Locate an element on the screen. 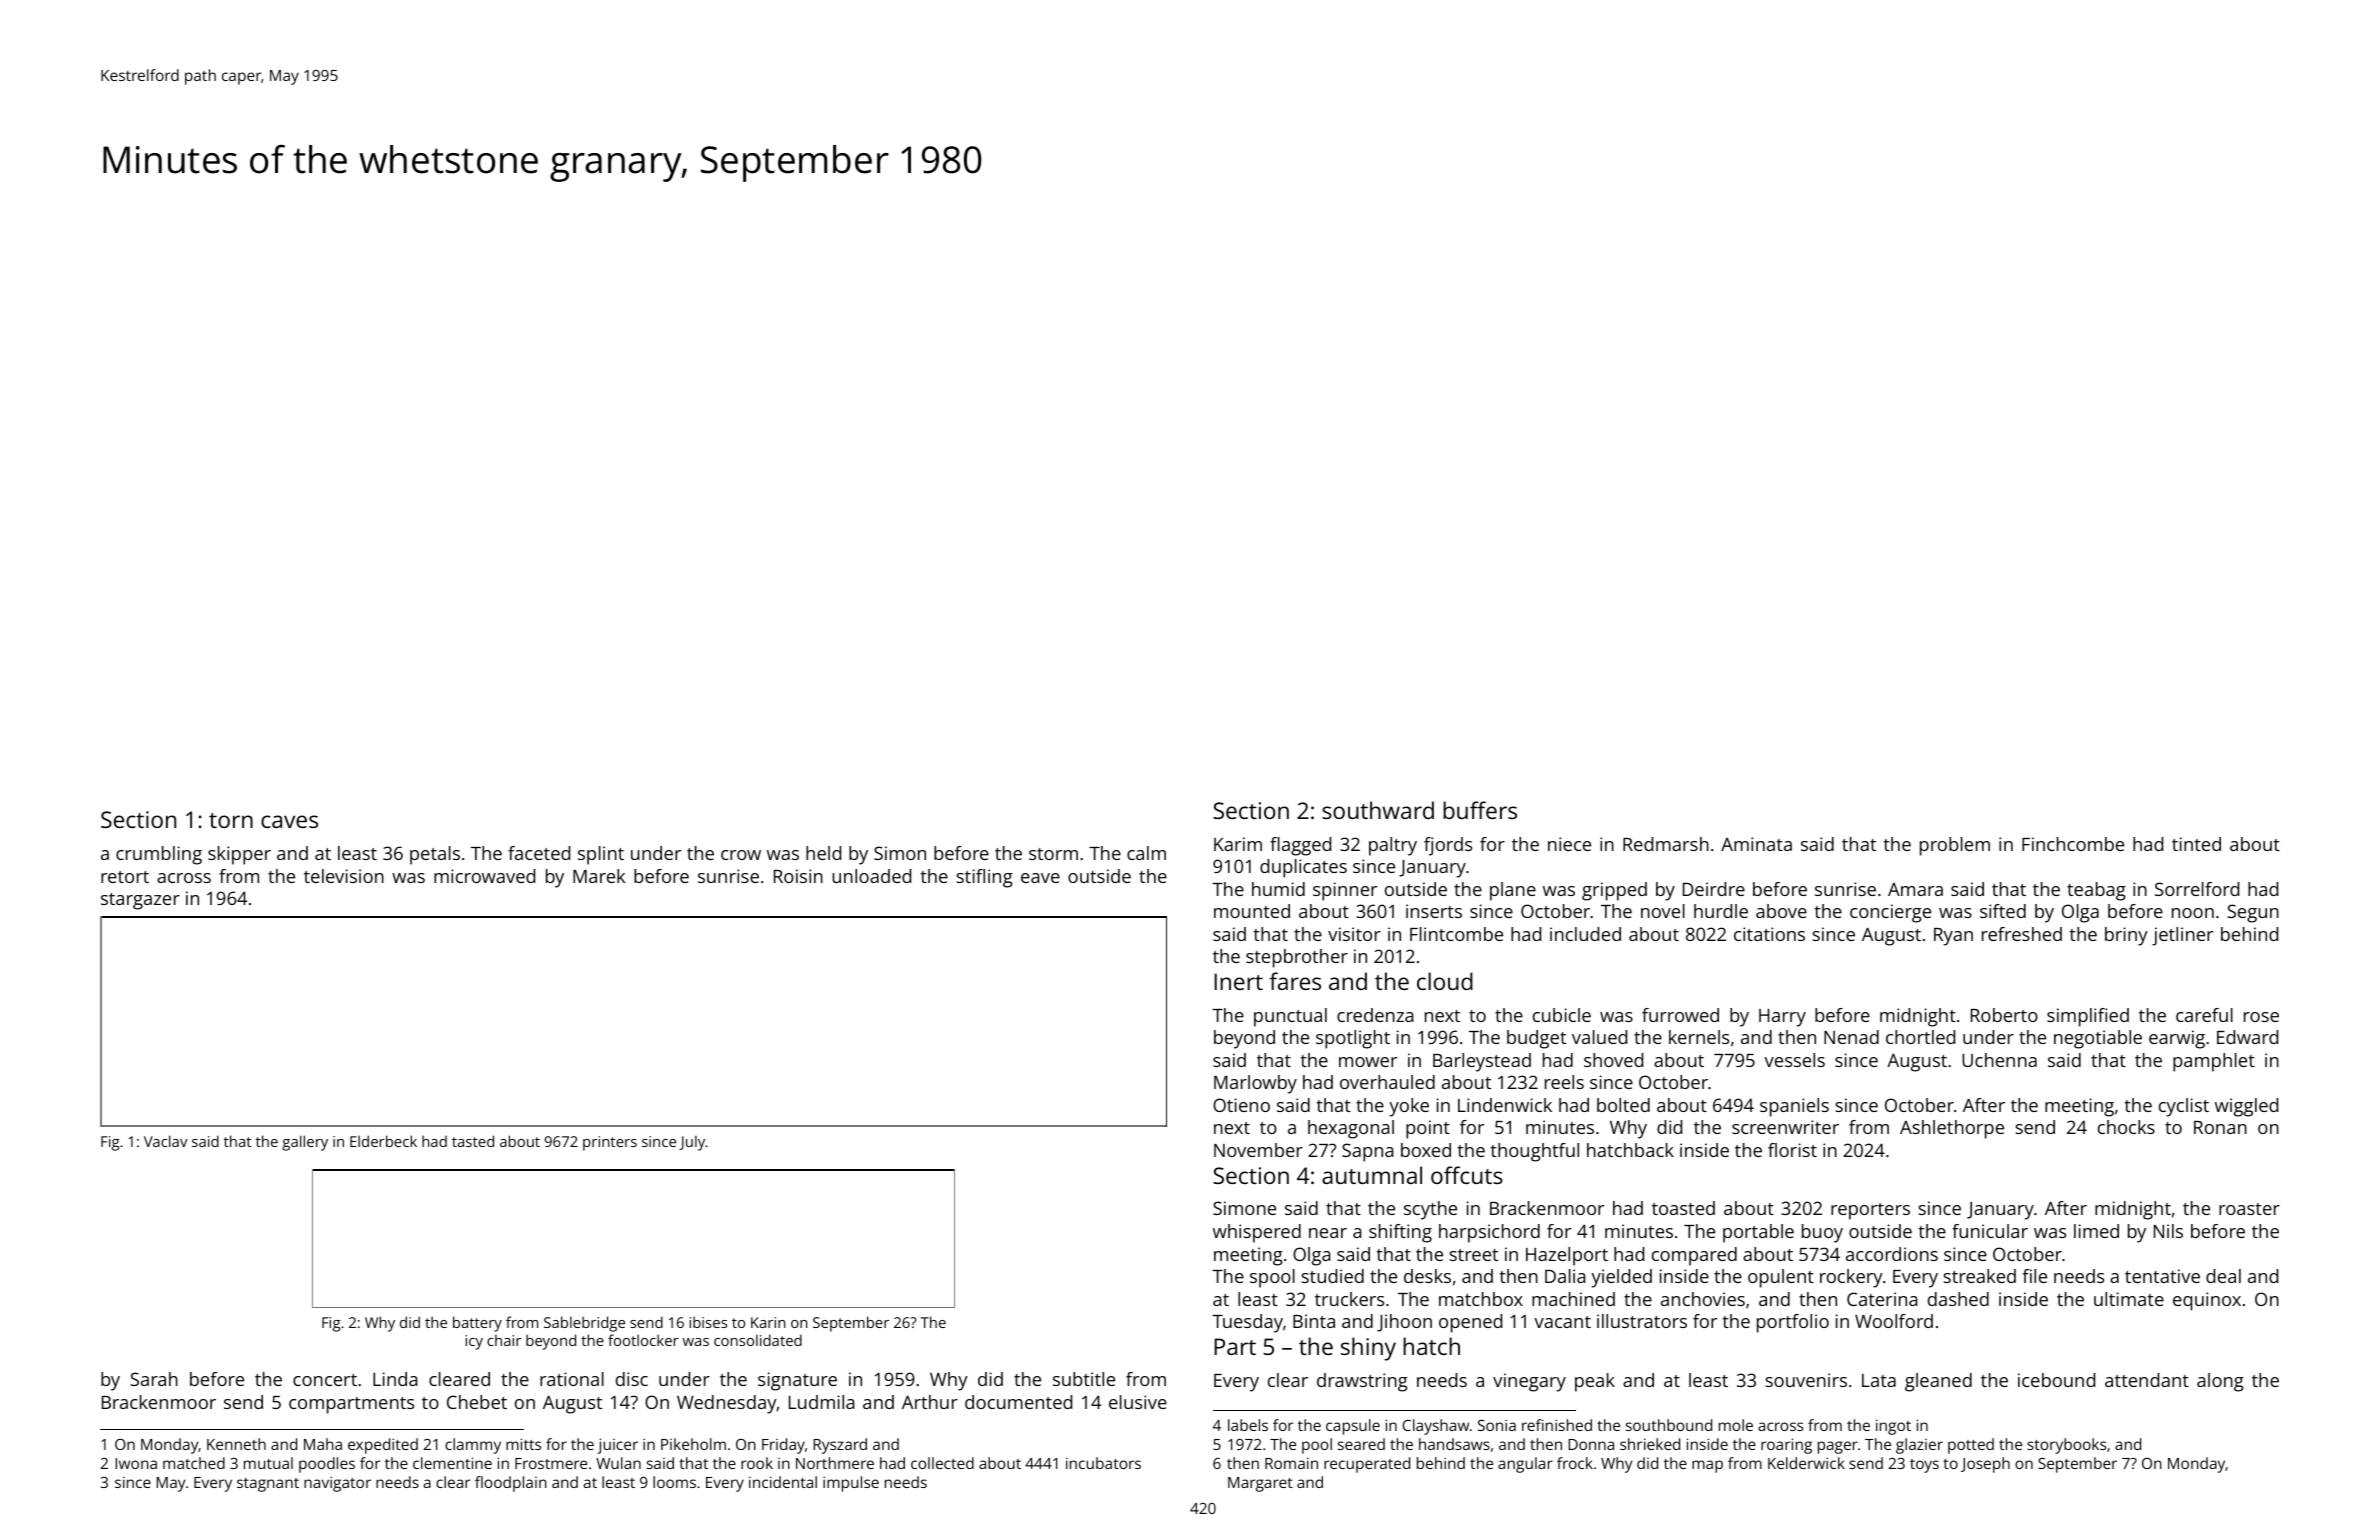 Image resolution: width=2380 pixels, height=1540 pixels. stargazer is located at coordinates (140, 901).
